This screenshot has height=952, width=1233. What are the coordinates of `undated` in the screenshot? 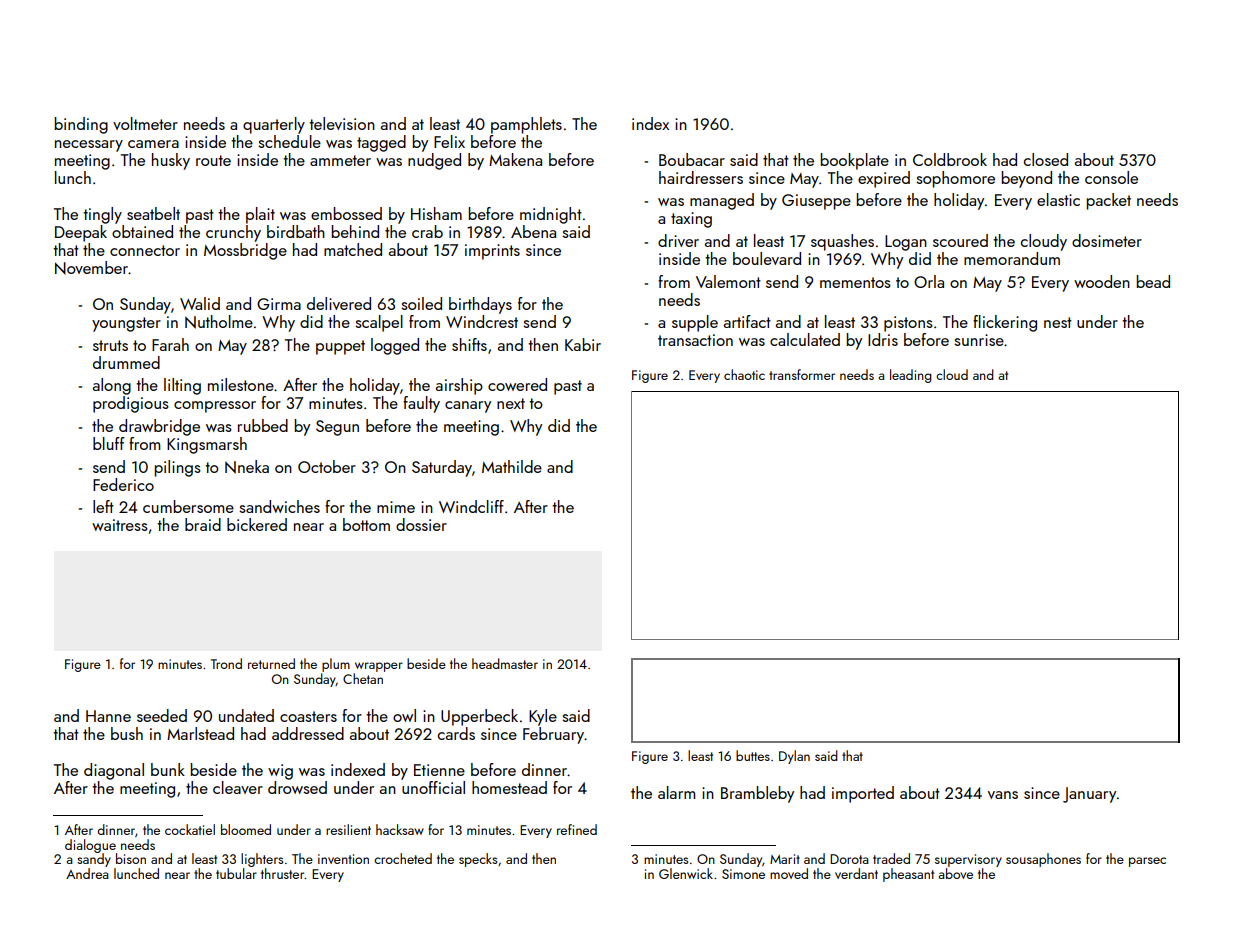 It's located at (246, 715).
